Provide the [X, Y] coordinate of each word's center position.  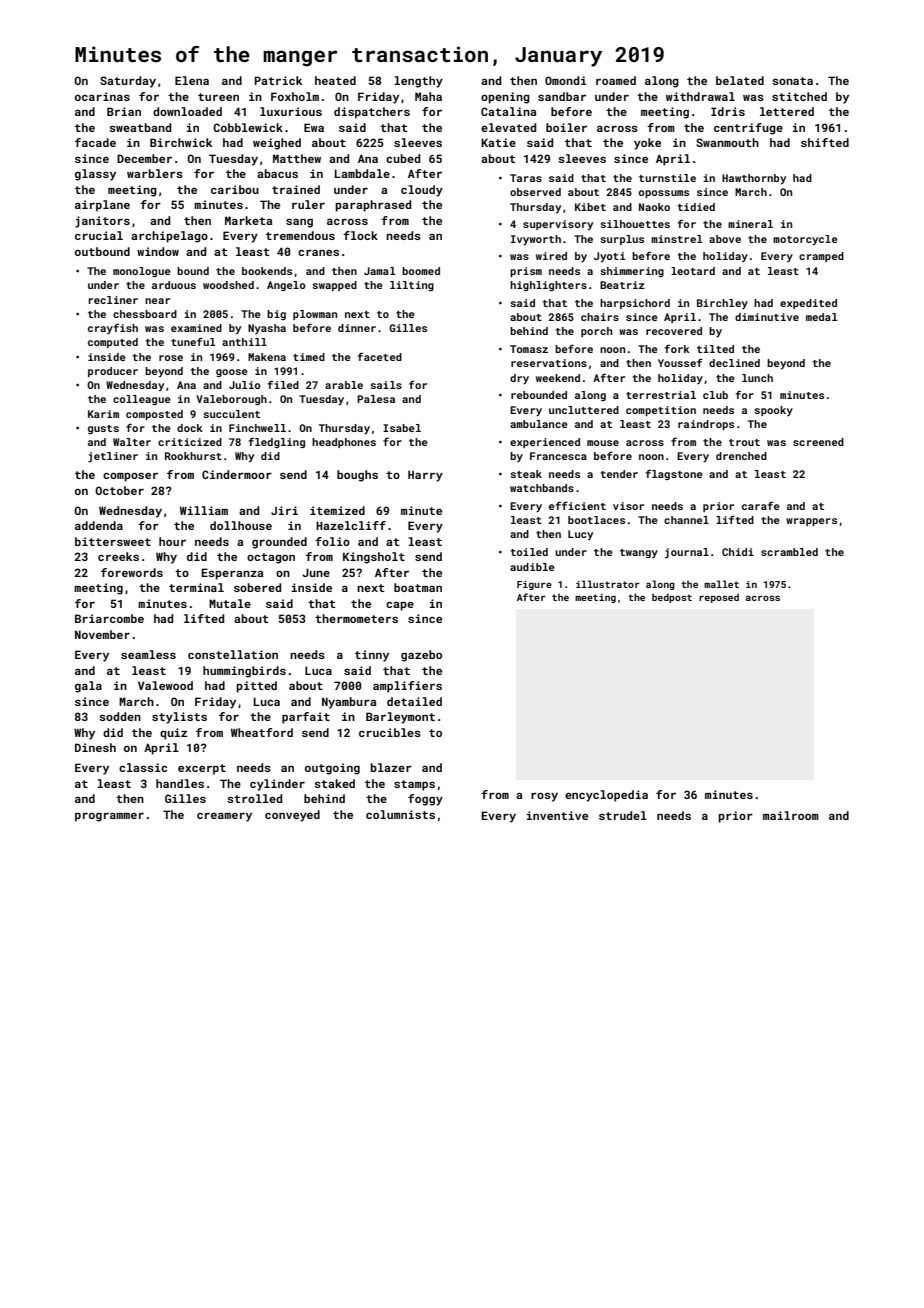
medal [821, 317]
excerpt [202, 769]
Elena [192, 80]
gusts [103, 429]
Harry [425, 476]
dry [519, 379]
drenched [741, 456]
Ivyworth [536, 240]
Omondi [566, 80]
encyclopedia [606, 796]
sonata [792, 81]
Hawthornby [754, 179]
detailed [414, 701]
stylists [179, 718]
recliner [113, 300]
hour [172, 541]
